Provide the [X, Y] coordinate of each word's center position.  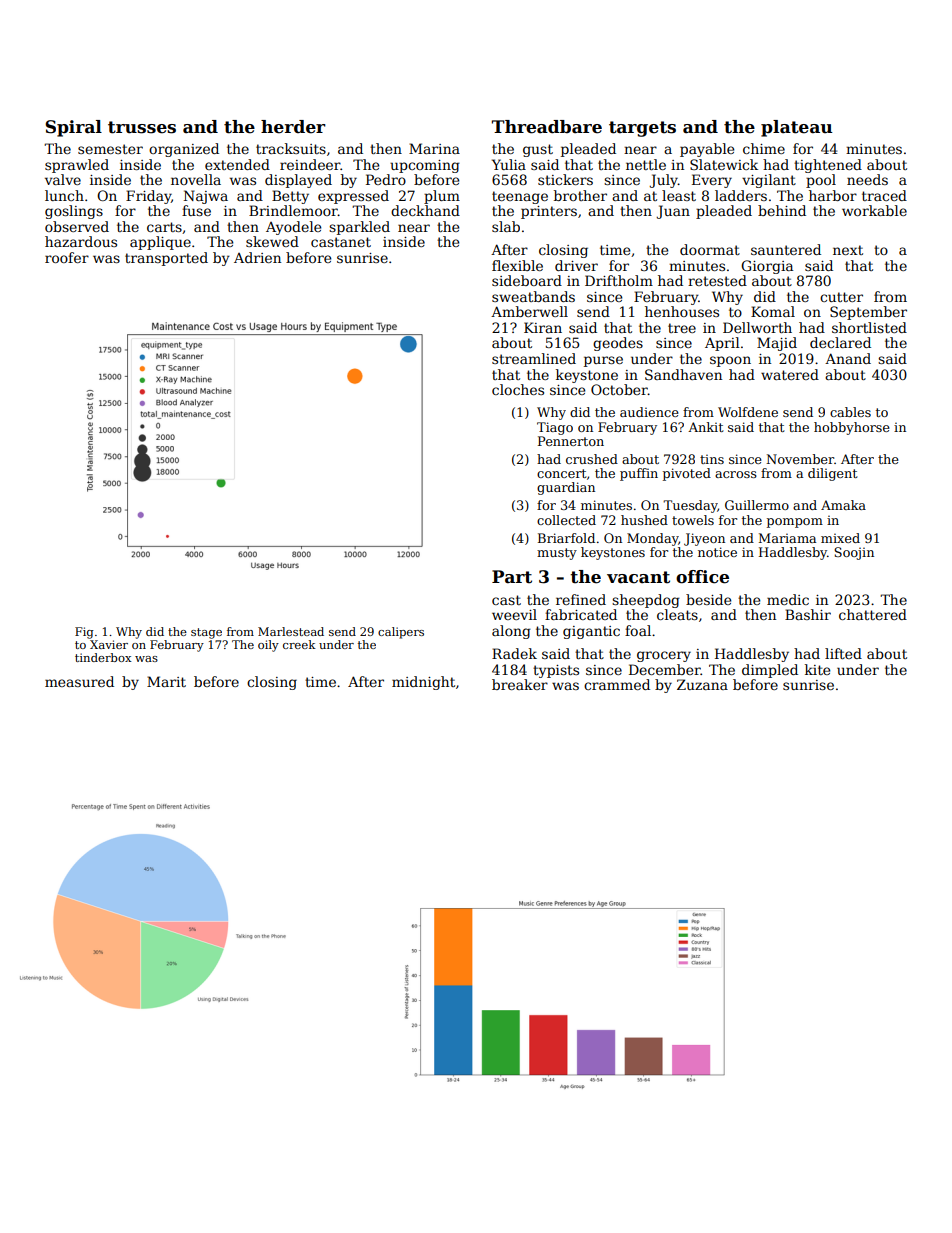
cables [850, 412]
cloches [518, 389]
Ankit [706, 427]
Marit [166, 681]
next [848, 250]
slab [506, 226]
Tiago [555, 428]
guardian [566, 488]
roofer [67, 257]
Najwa [206, 197]
